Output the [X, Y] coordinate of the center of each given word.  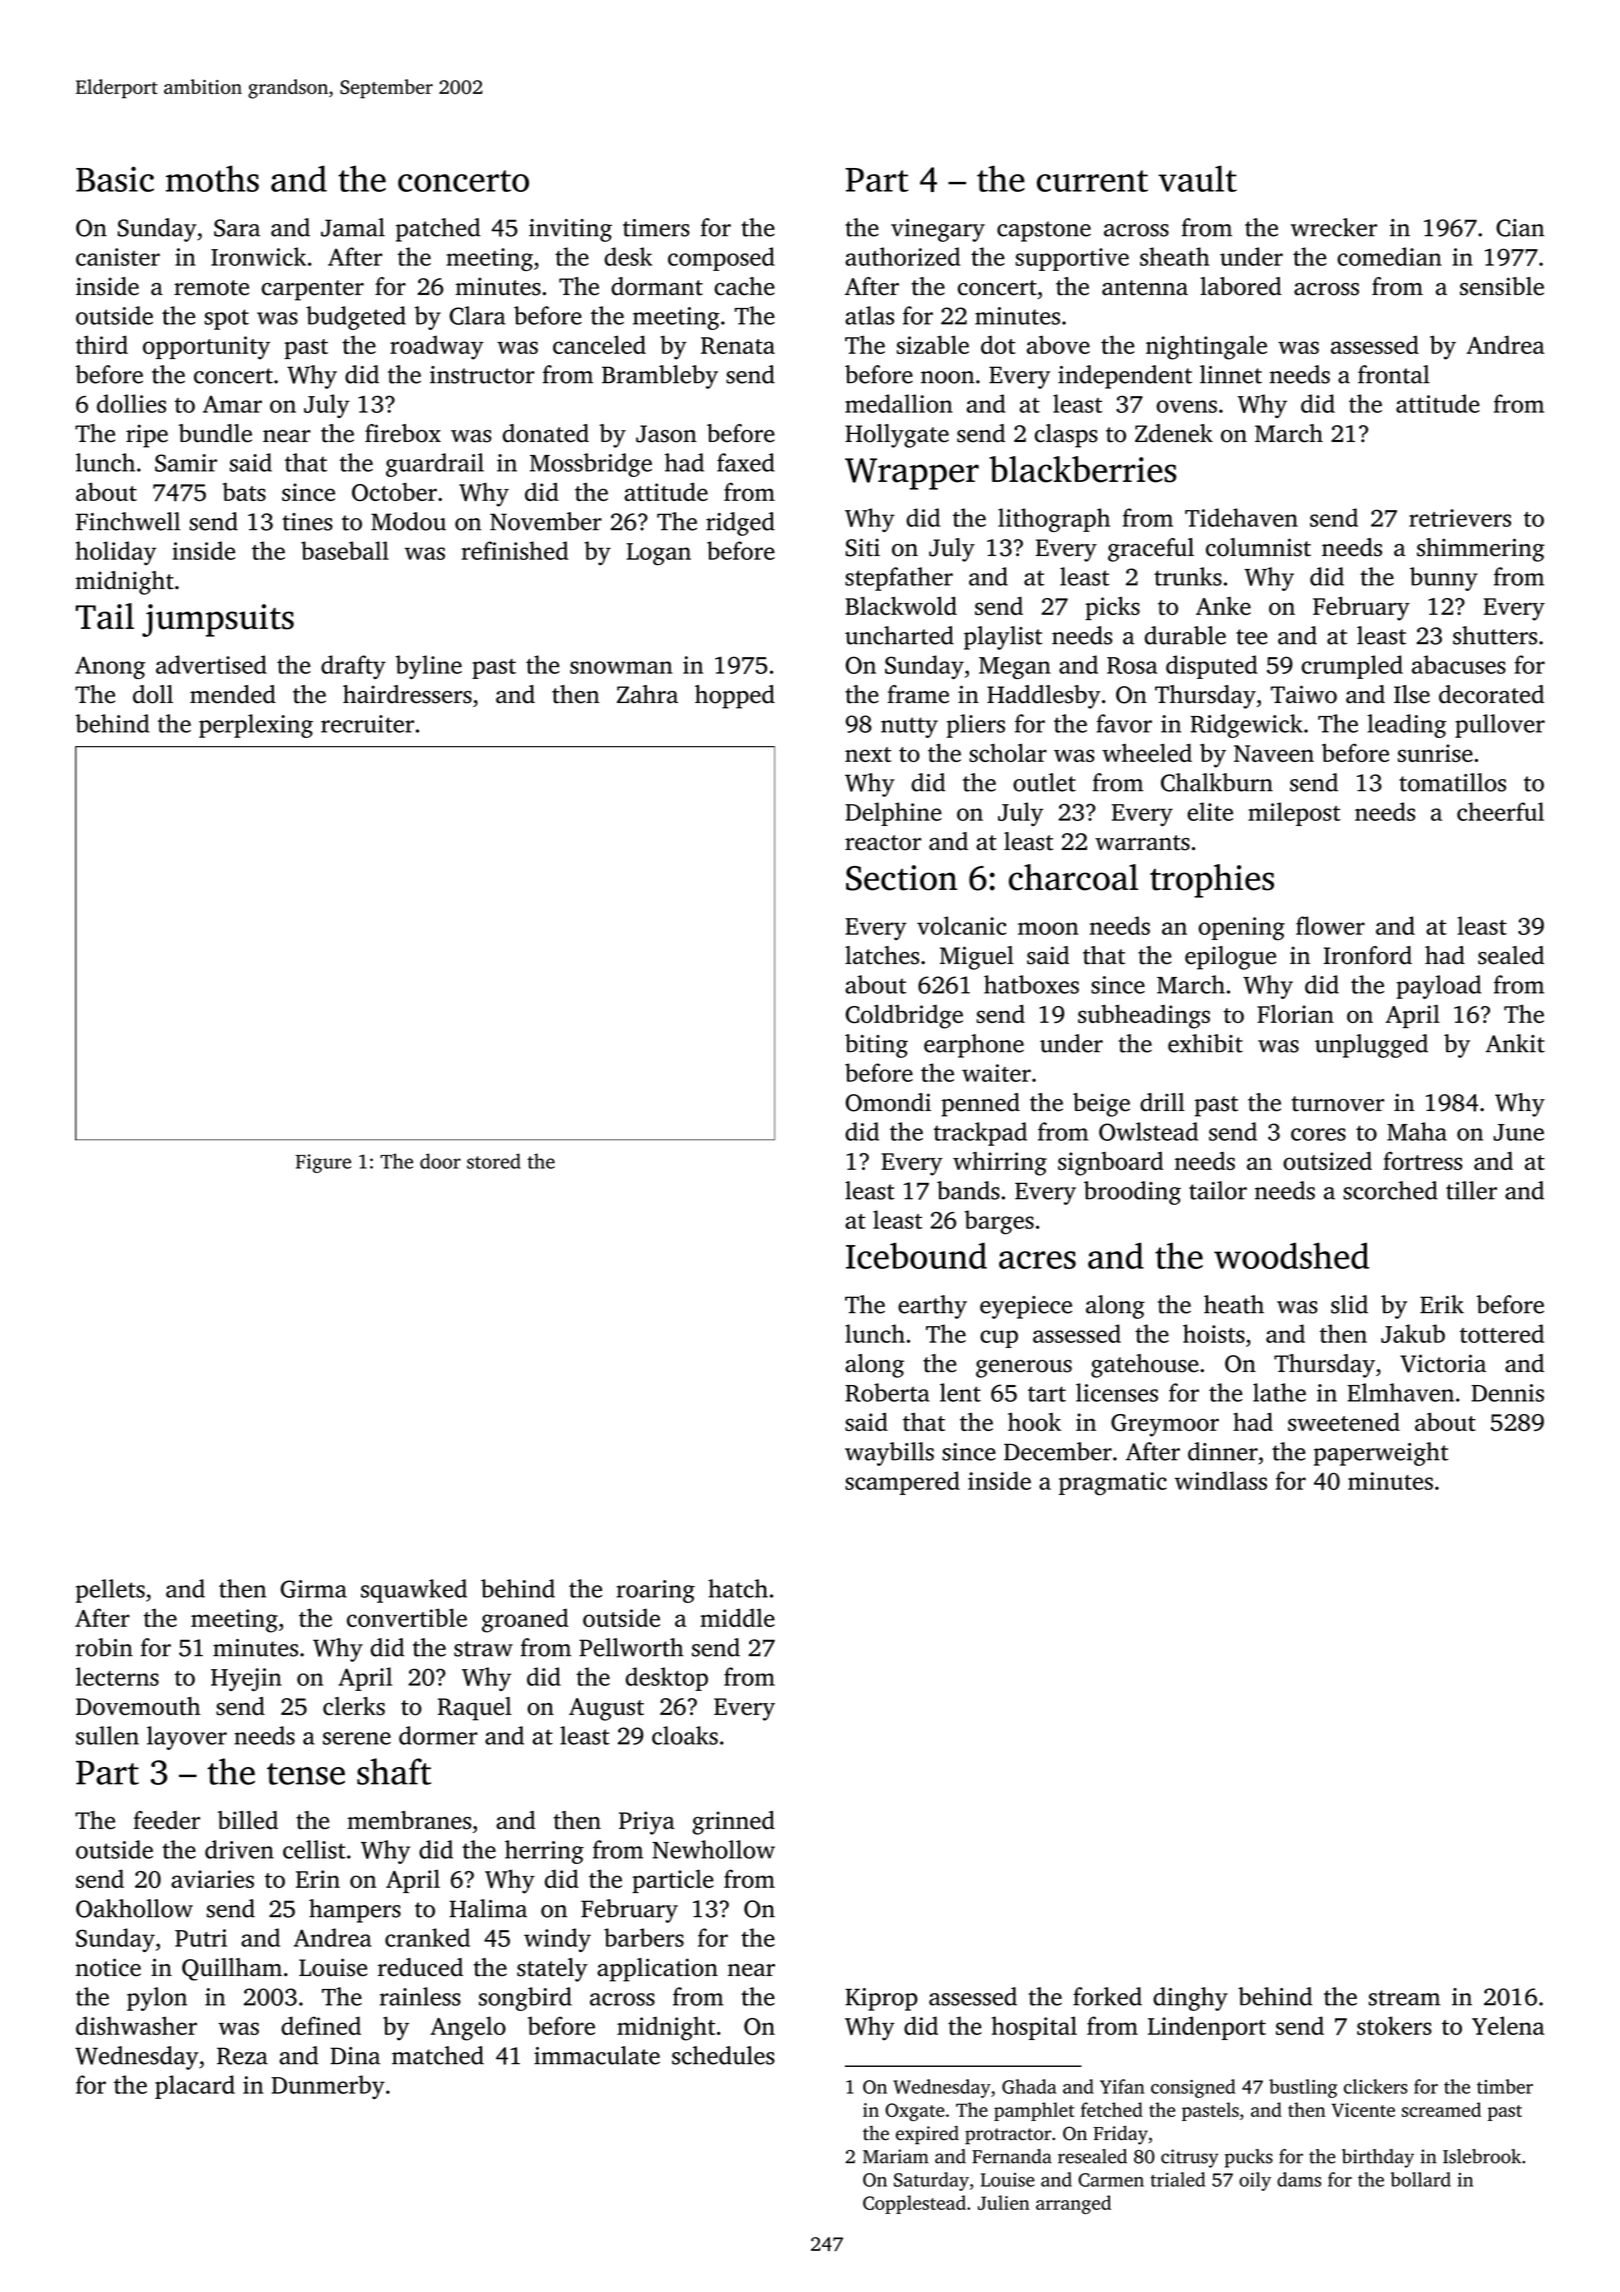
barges [999, 1222]
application [657, 1970]
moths [212, 178]
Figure [323, 1163]
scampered [902, 1483]
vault [1197, 178]
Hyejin [246, 1679]
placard [195, 2087]
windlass [1220, 1480]
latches [882, 955]
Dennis [1507, 1393]
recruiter [367, 724]
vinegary [938, 230]
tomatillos [1452, 782]
